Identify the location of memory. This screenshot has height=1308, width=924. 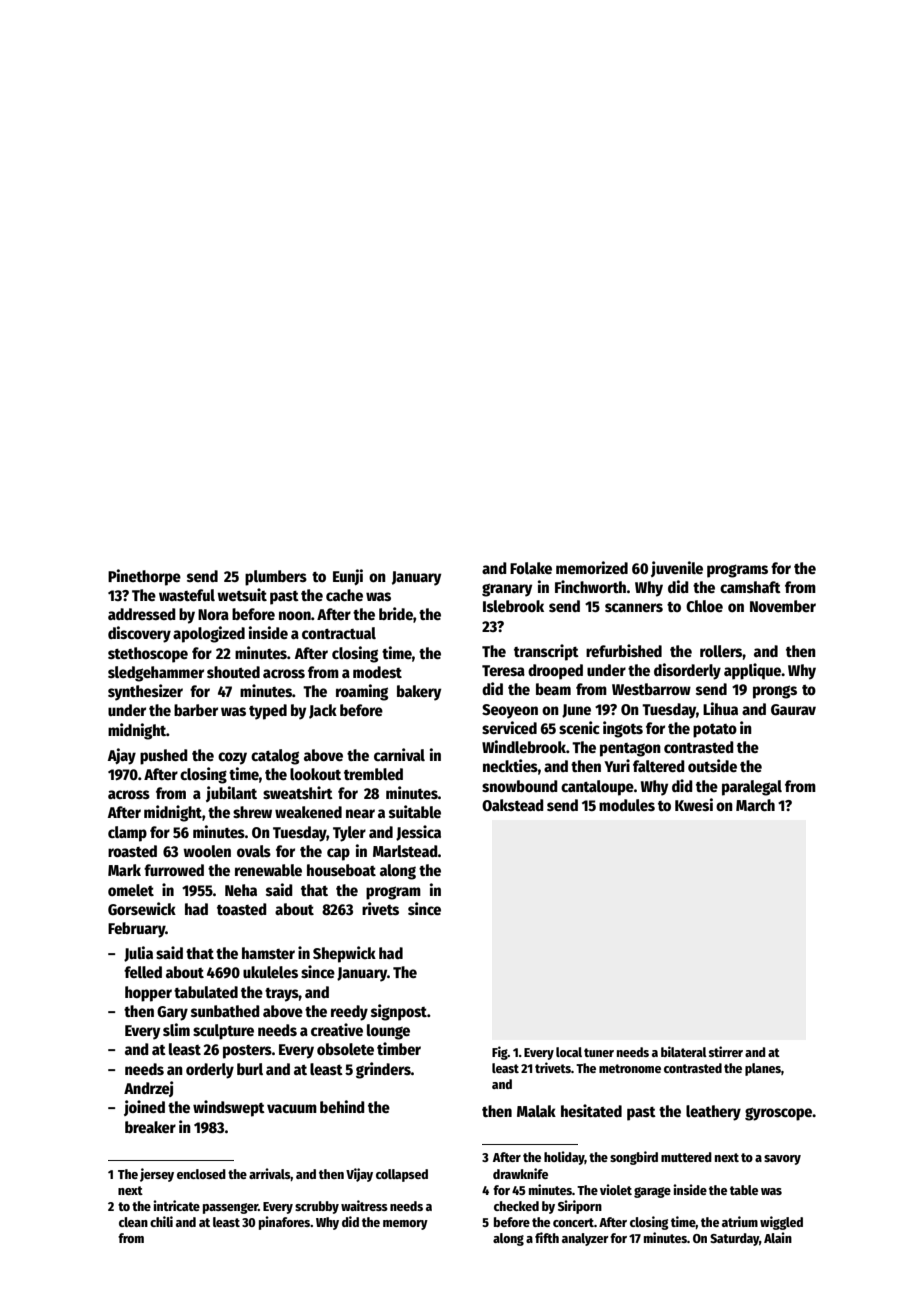
(405, 1225).
